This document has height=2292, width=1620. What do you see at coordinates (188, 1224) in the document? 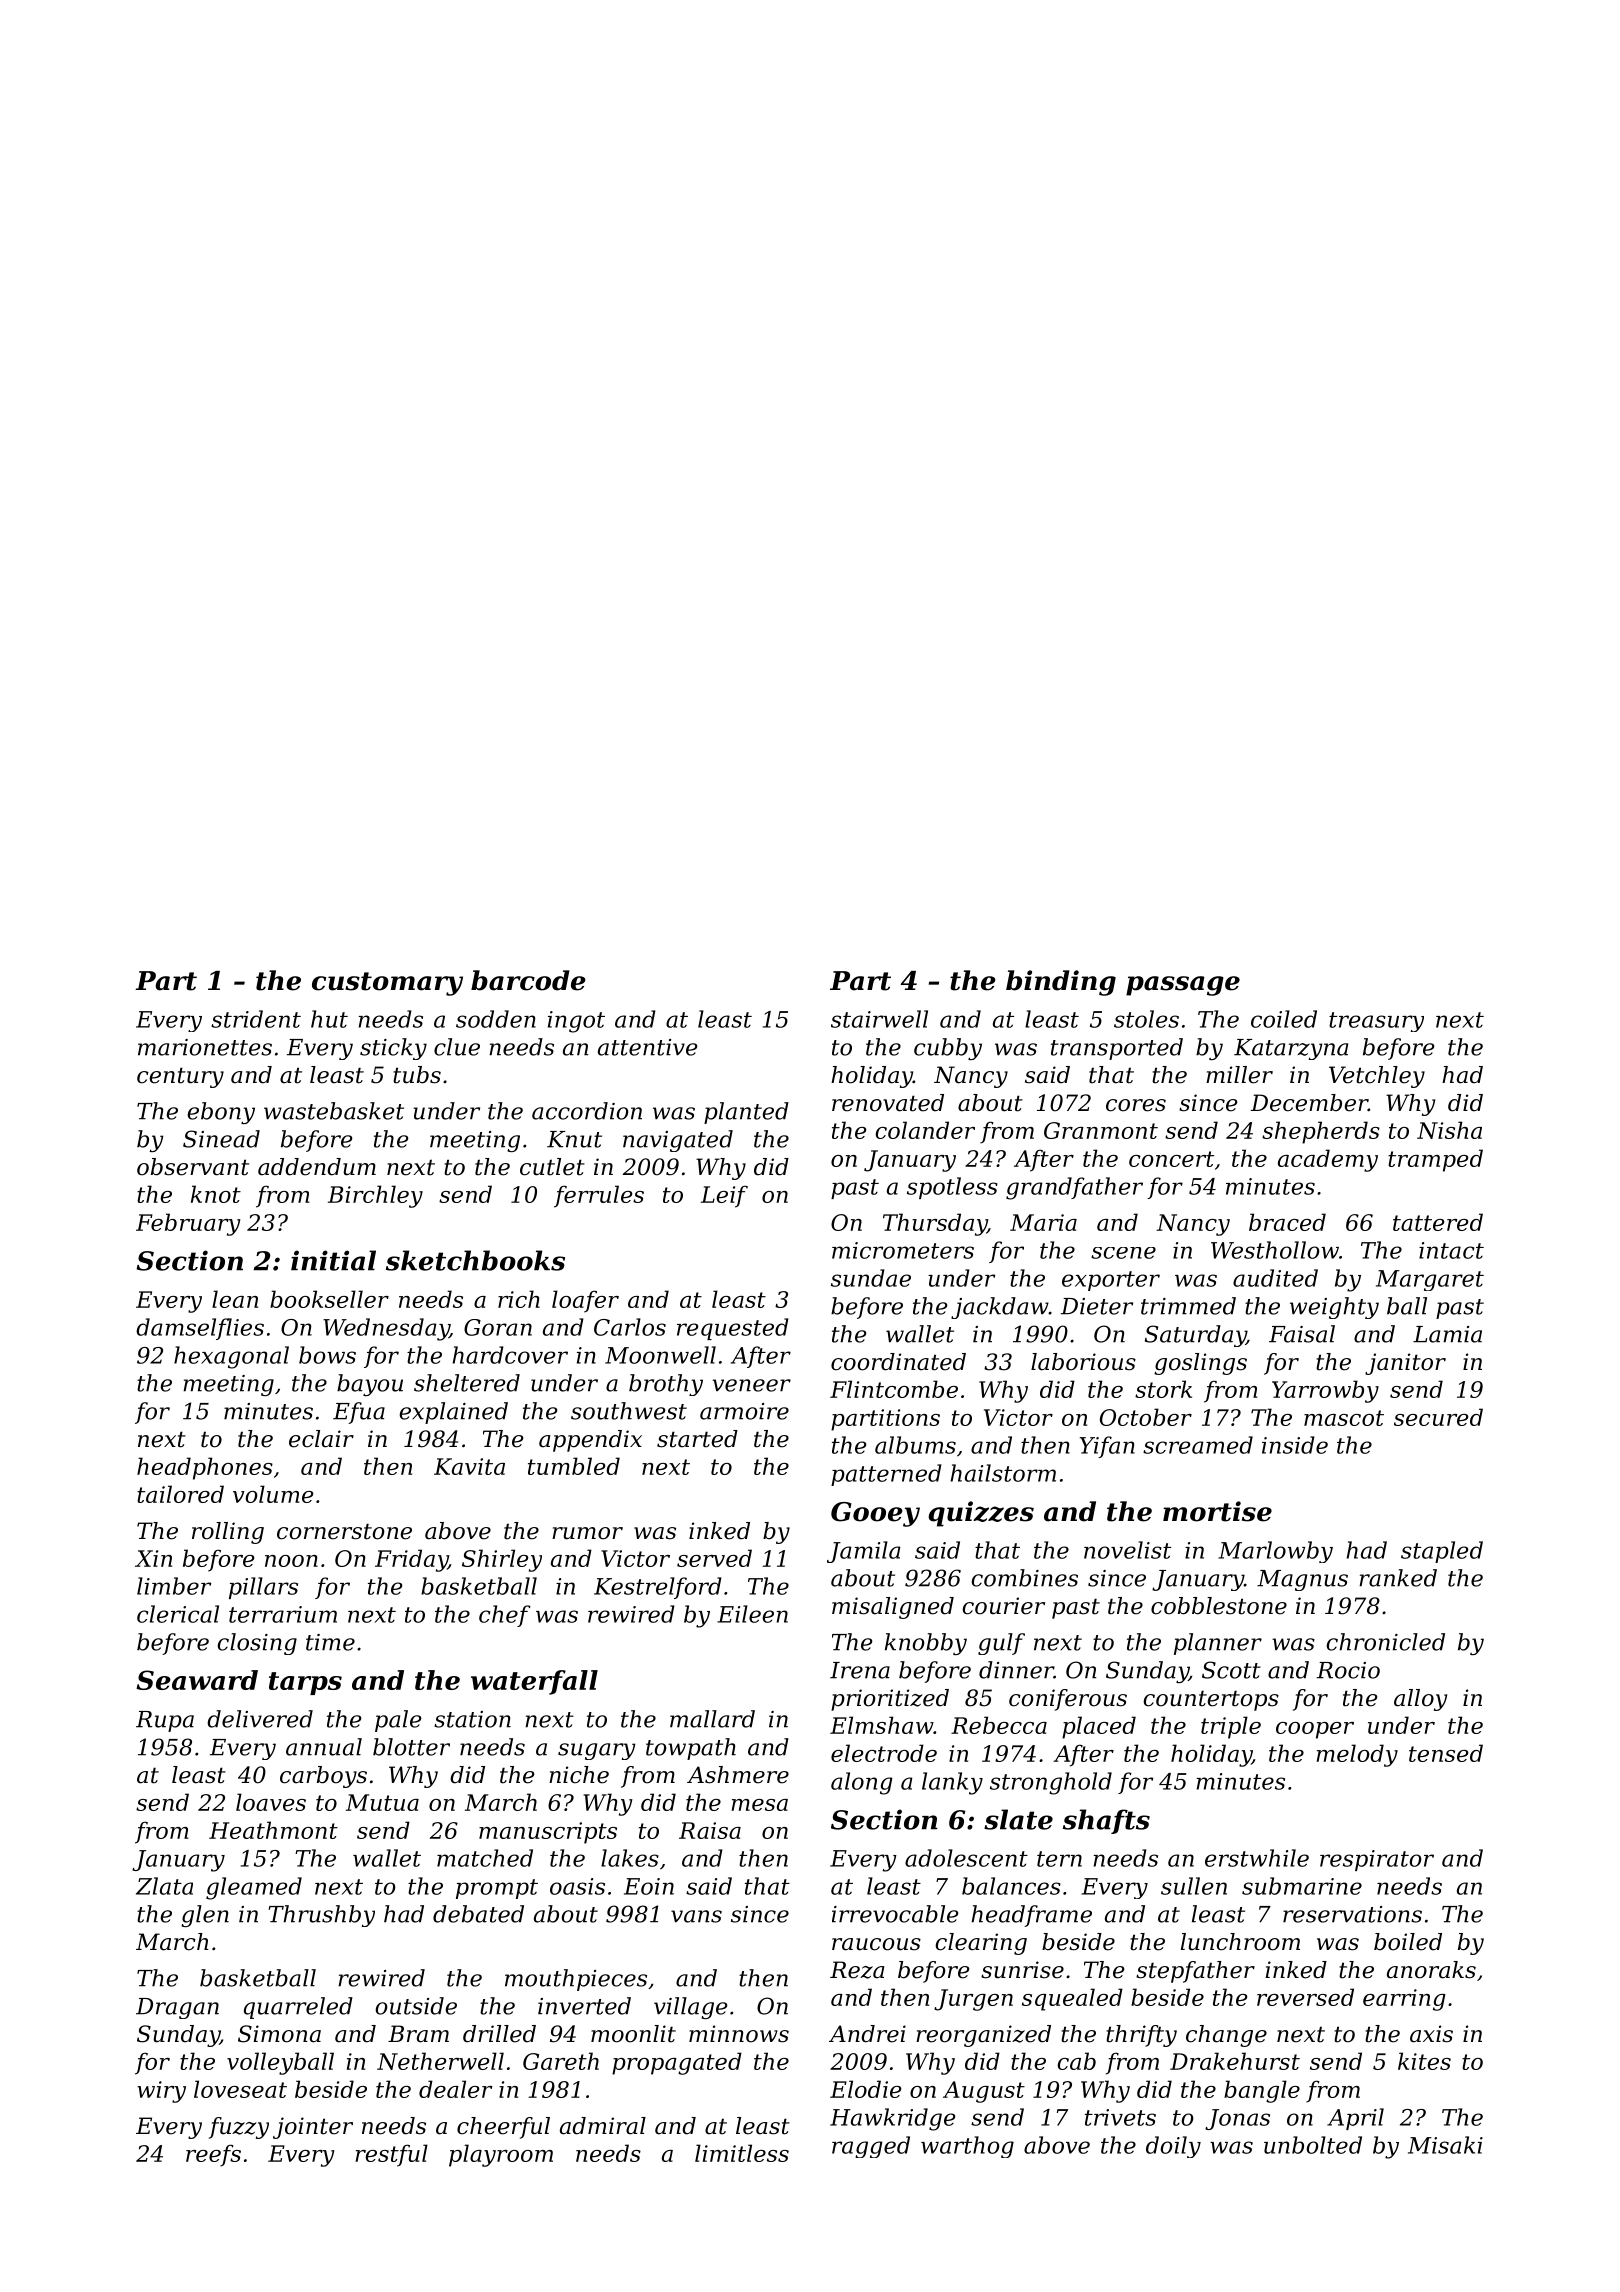
I see `February` at bounding box center [188, 1224].
